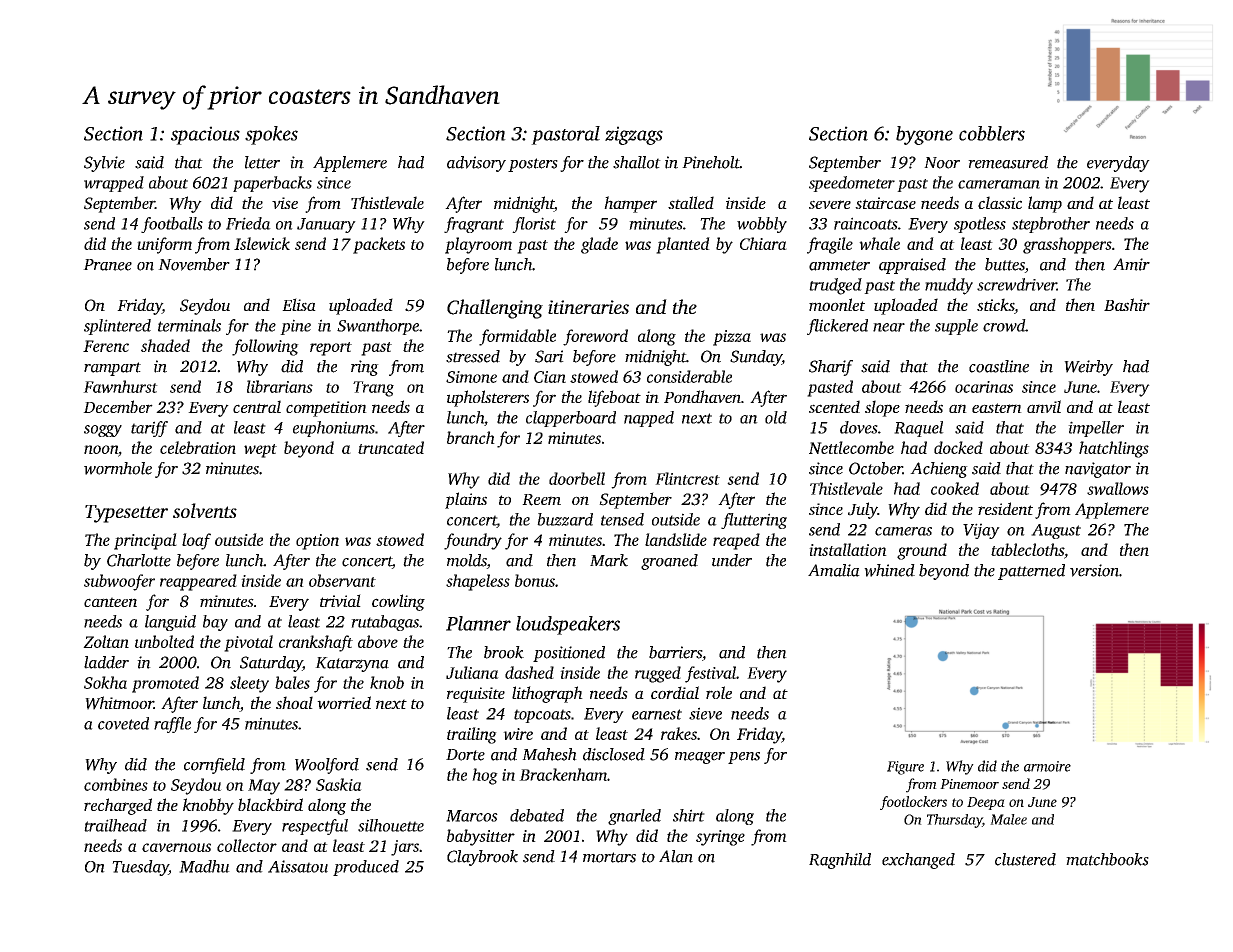  Describe the element at coordinates (115, 825) in the screenshot. I see `trailhead` at that location.
